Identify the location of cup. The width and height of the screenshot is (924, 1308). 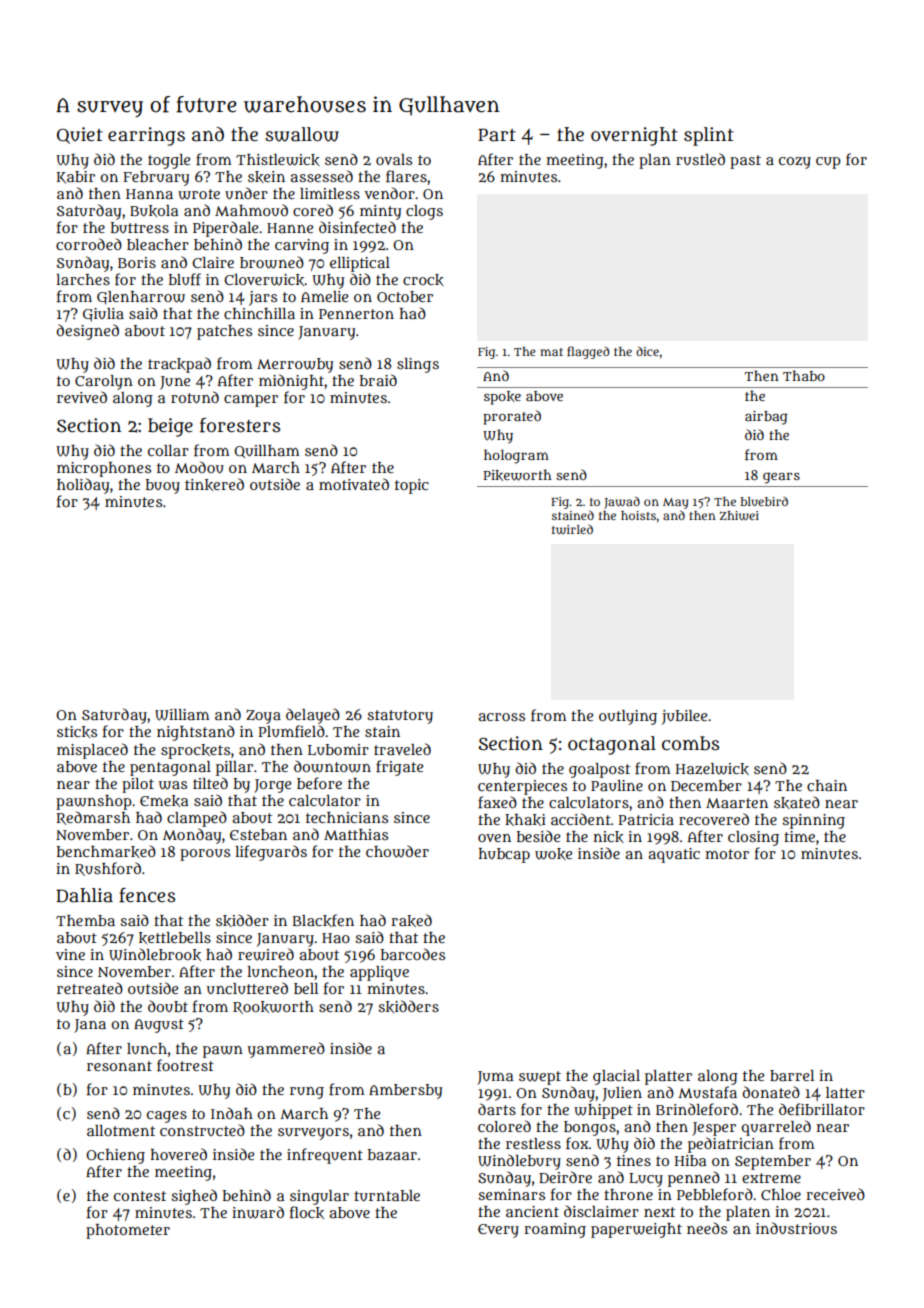
(828, 163).
